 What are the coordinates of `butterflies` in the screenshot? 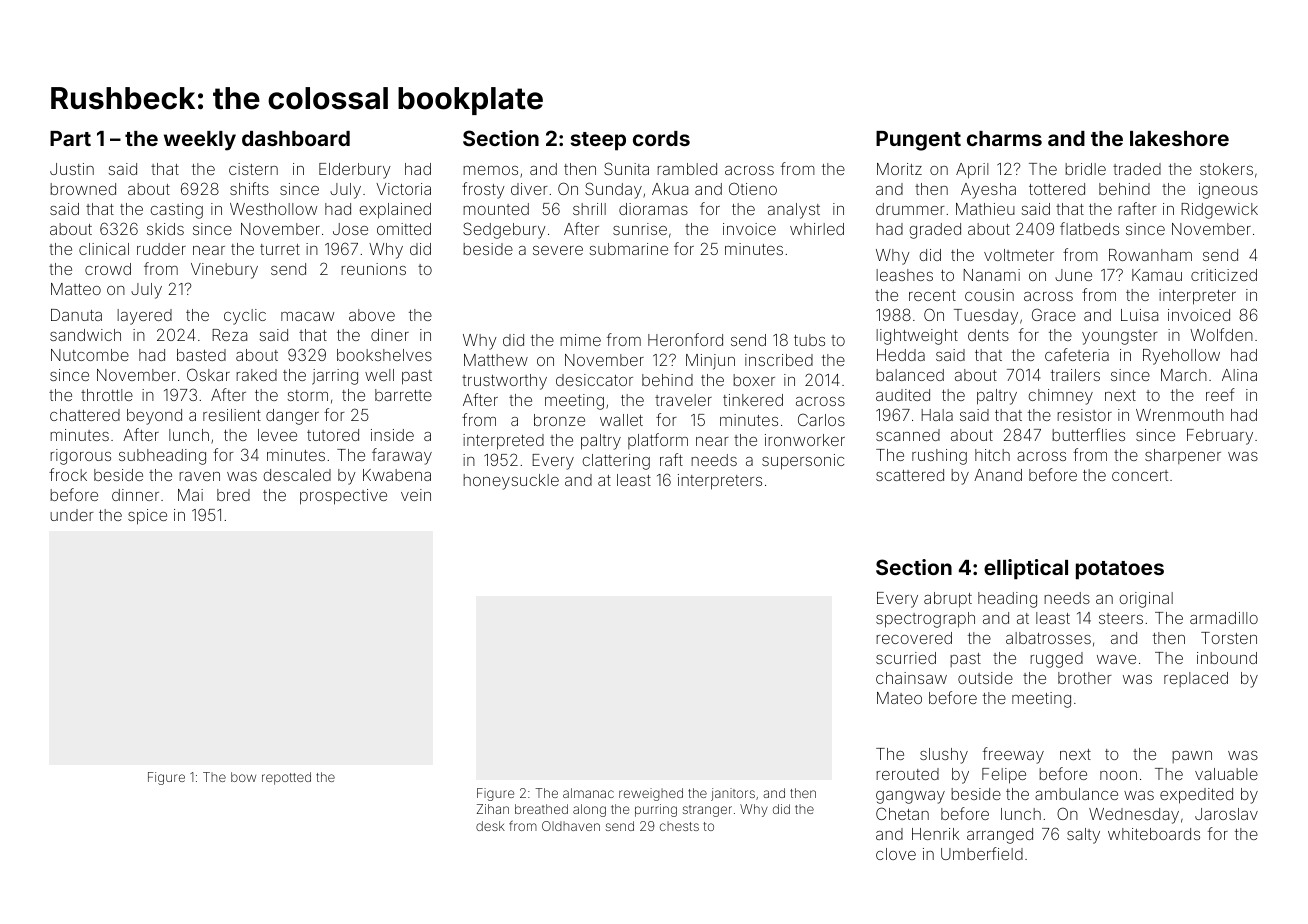 It's located at (1088, 434).
